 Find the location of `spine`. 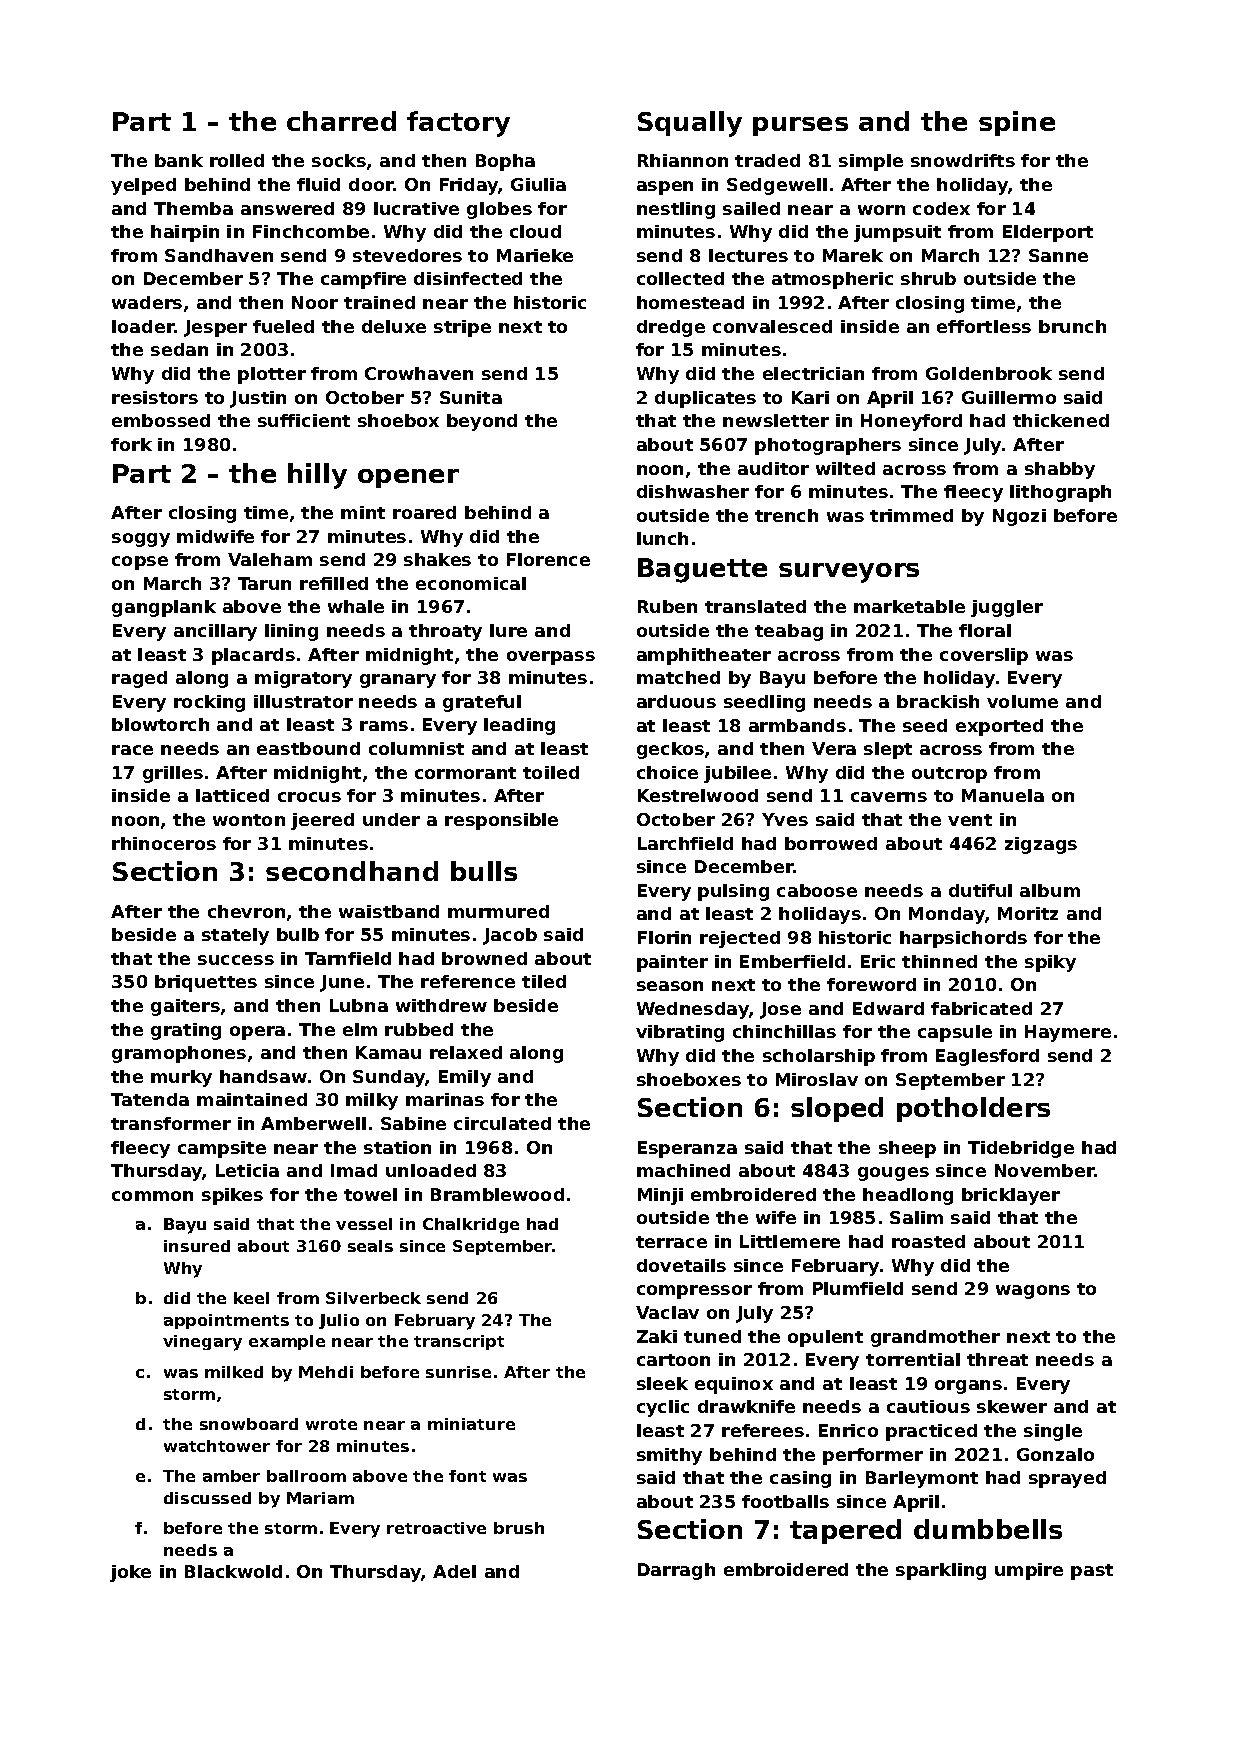

spine is located at coordinates (1017, 123).
